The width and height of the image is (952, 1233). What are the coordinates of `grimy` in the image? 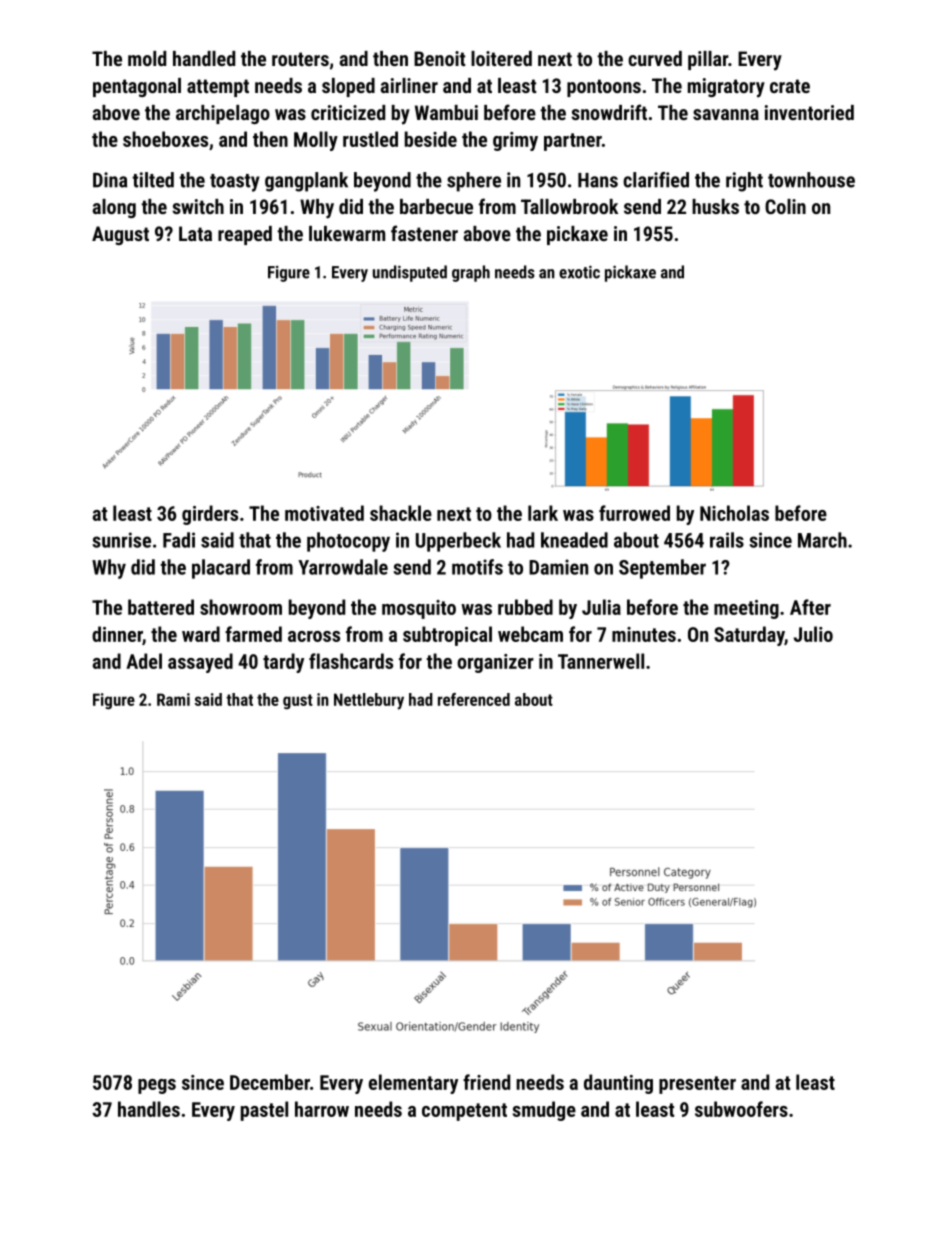 It's located at (515, 141).
